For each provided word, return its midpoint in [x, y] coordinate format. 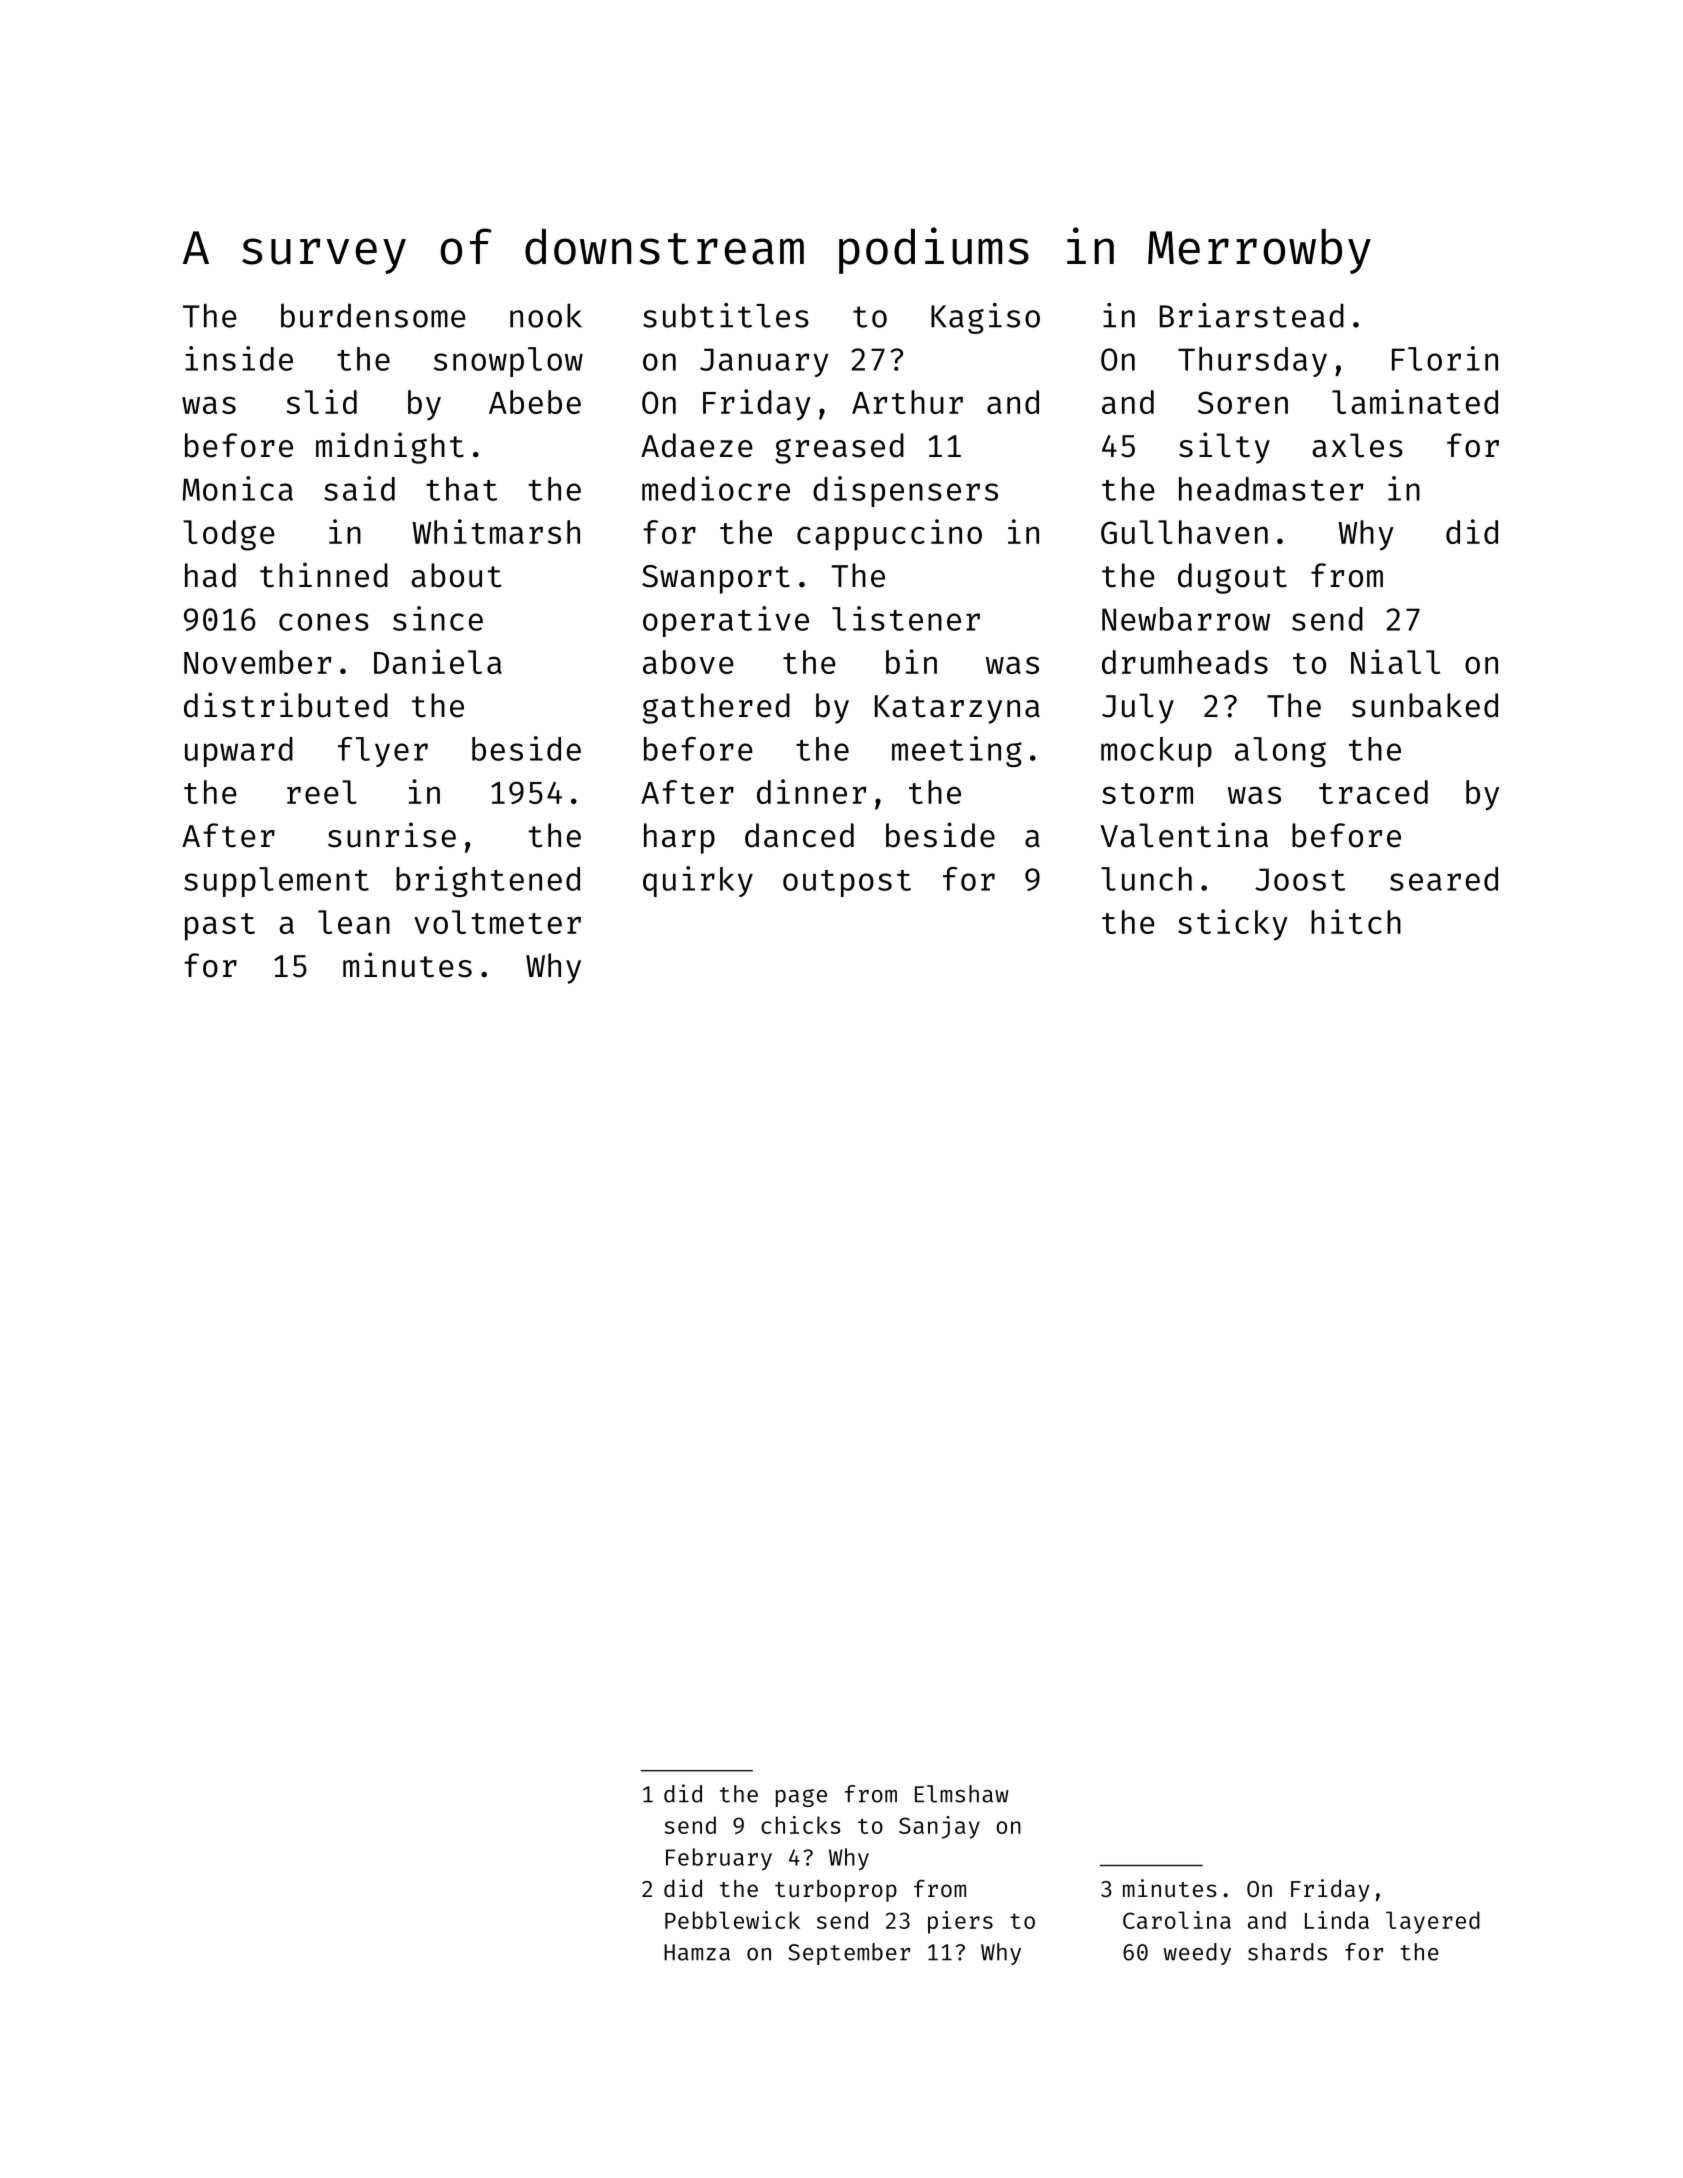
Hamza [697, 1952]
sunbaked [1425, 705]
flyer [383, 752]
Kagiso [985, 318]
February [719, 1859]
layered [1433, 1922]
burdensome [373, 315]
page [801, 1798]
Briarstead [1252, 315]
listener [906, 618]
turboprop [836, 1891]
